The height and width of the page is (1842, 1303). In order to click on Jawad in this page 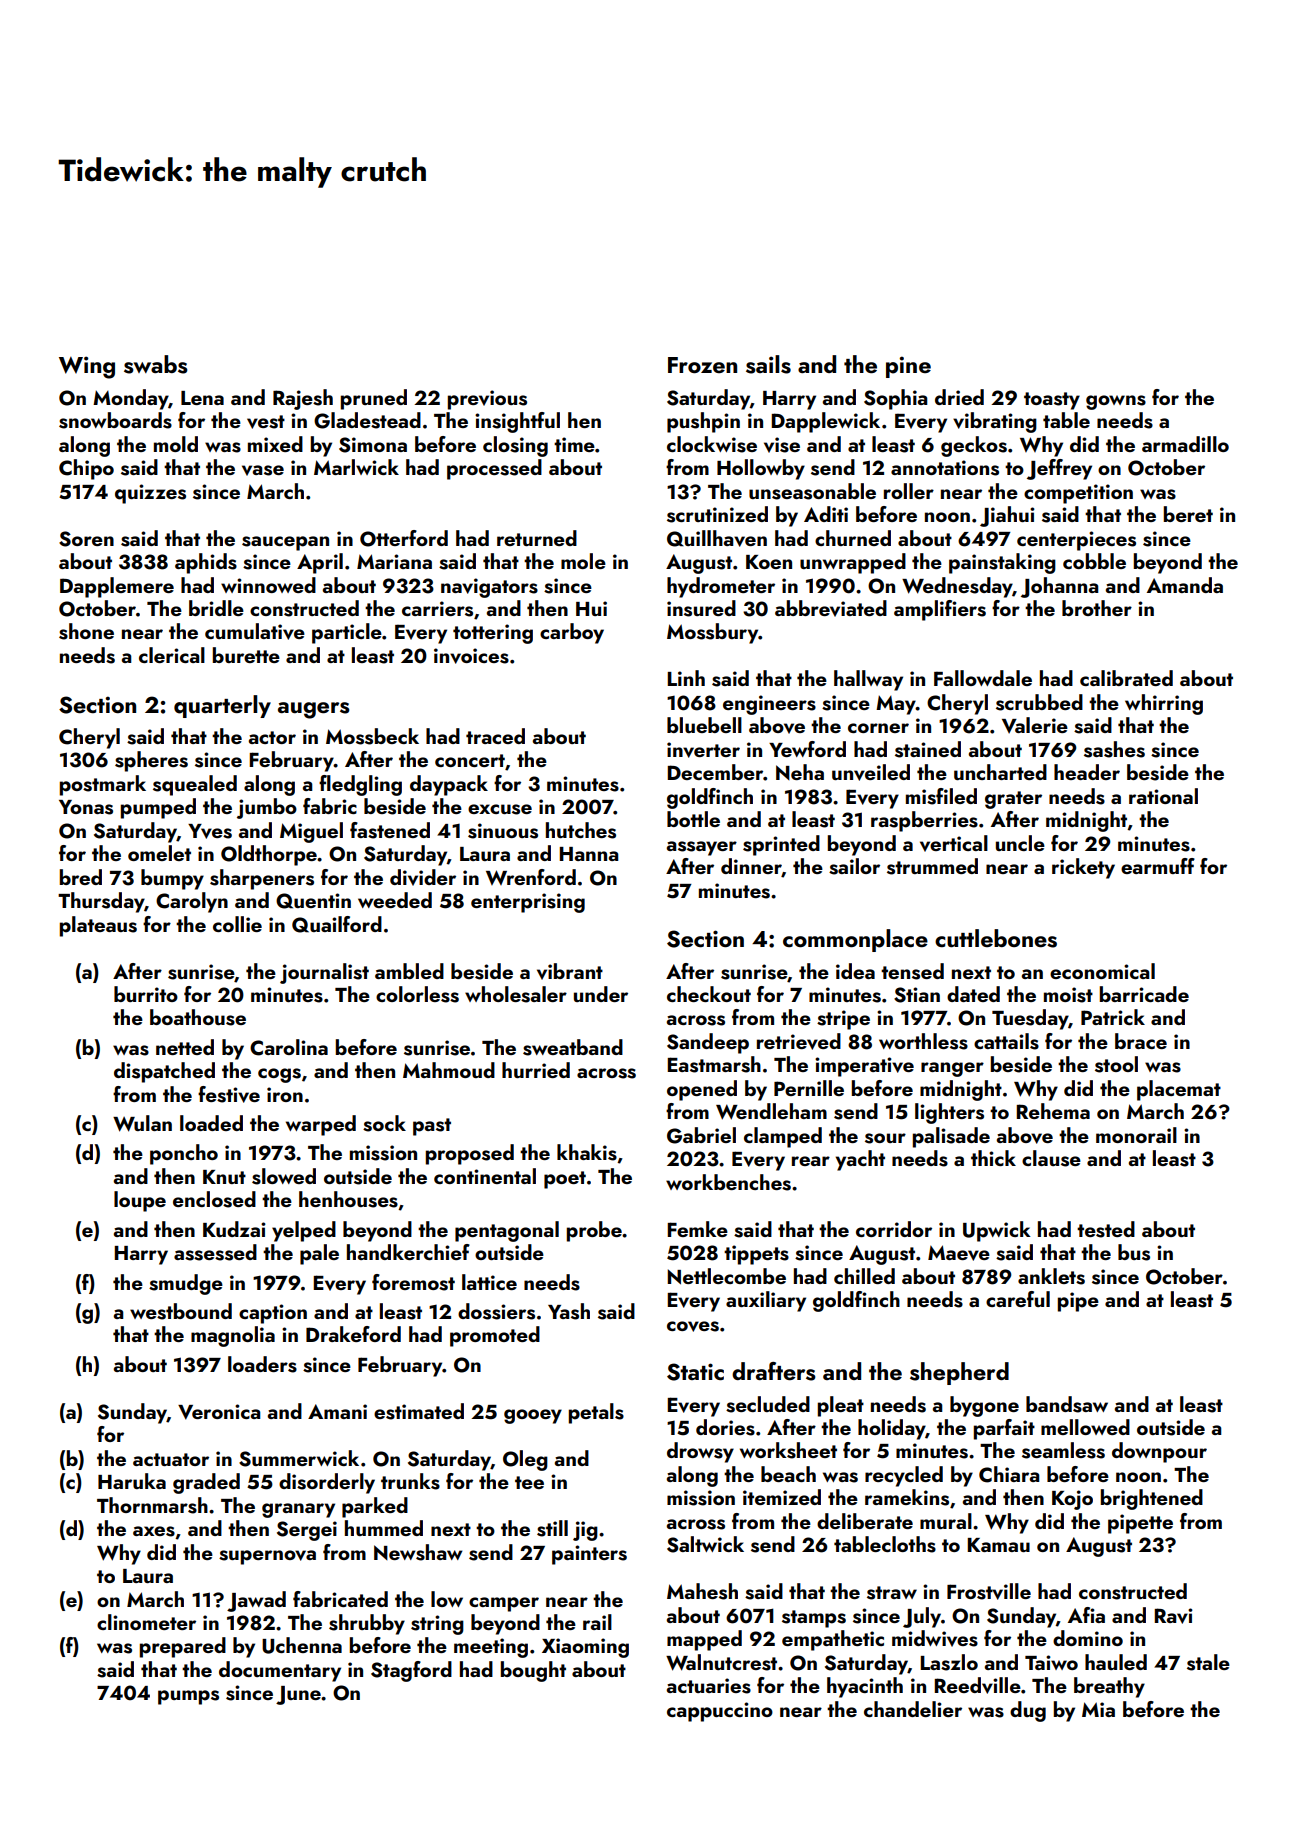, I will do `click(256, 1601)`.
